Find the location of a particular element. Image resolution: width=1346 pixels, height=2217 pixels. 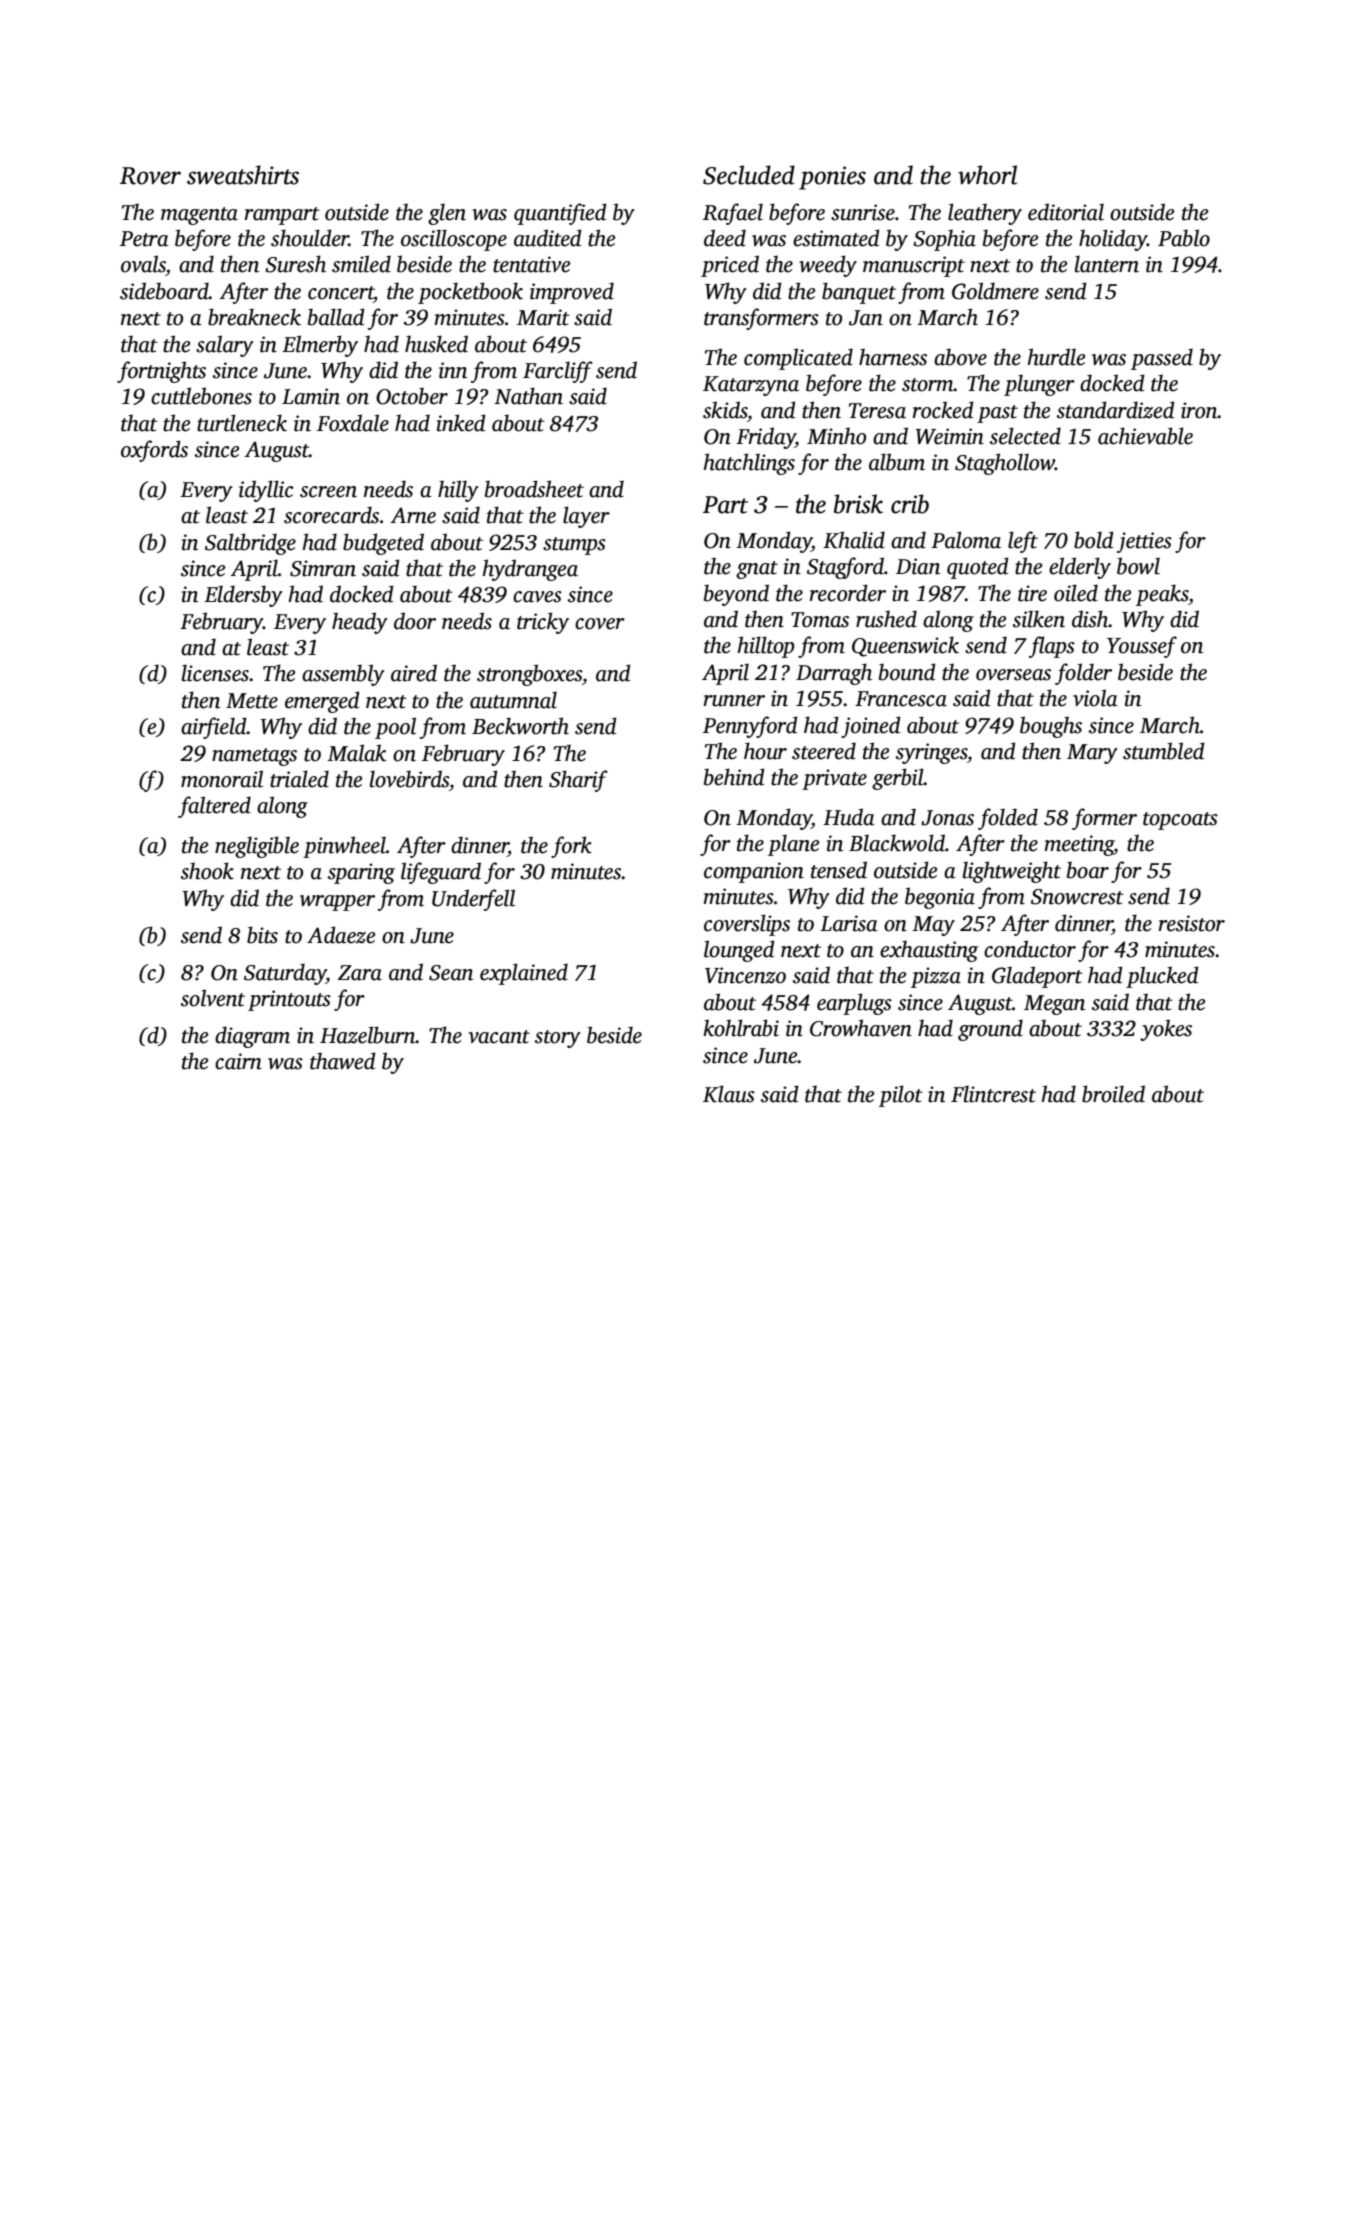

printouts is located at coordinates (289, 1000).
